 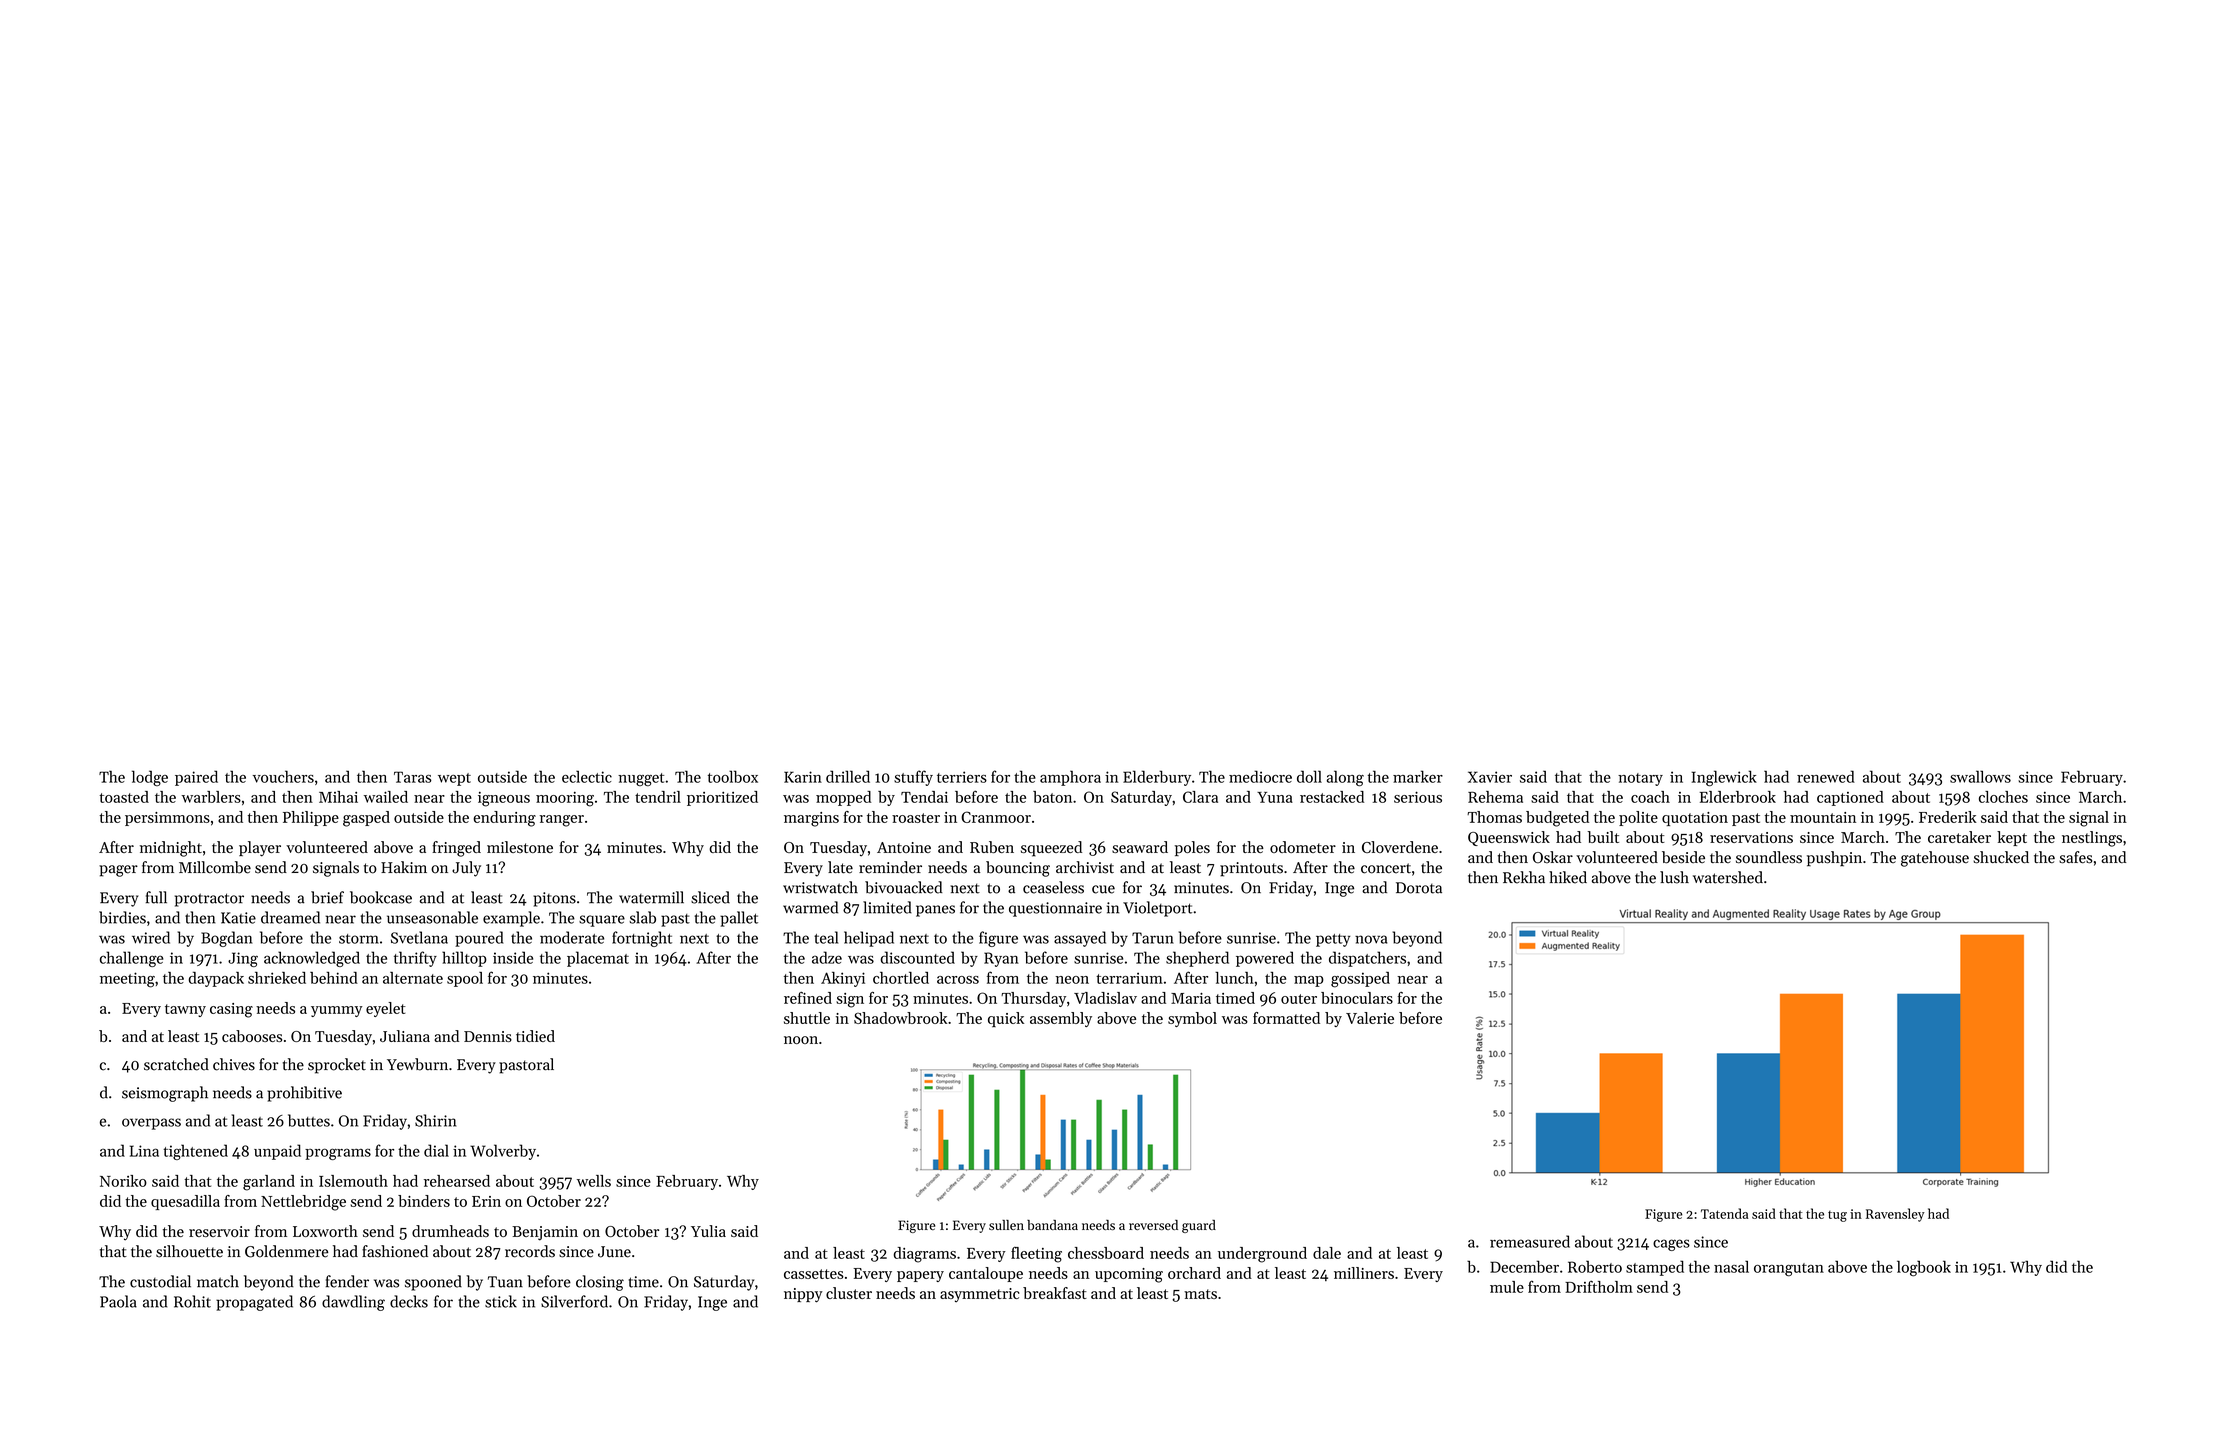 I want to click on remeasured, so click(x=1530, y=1241).
